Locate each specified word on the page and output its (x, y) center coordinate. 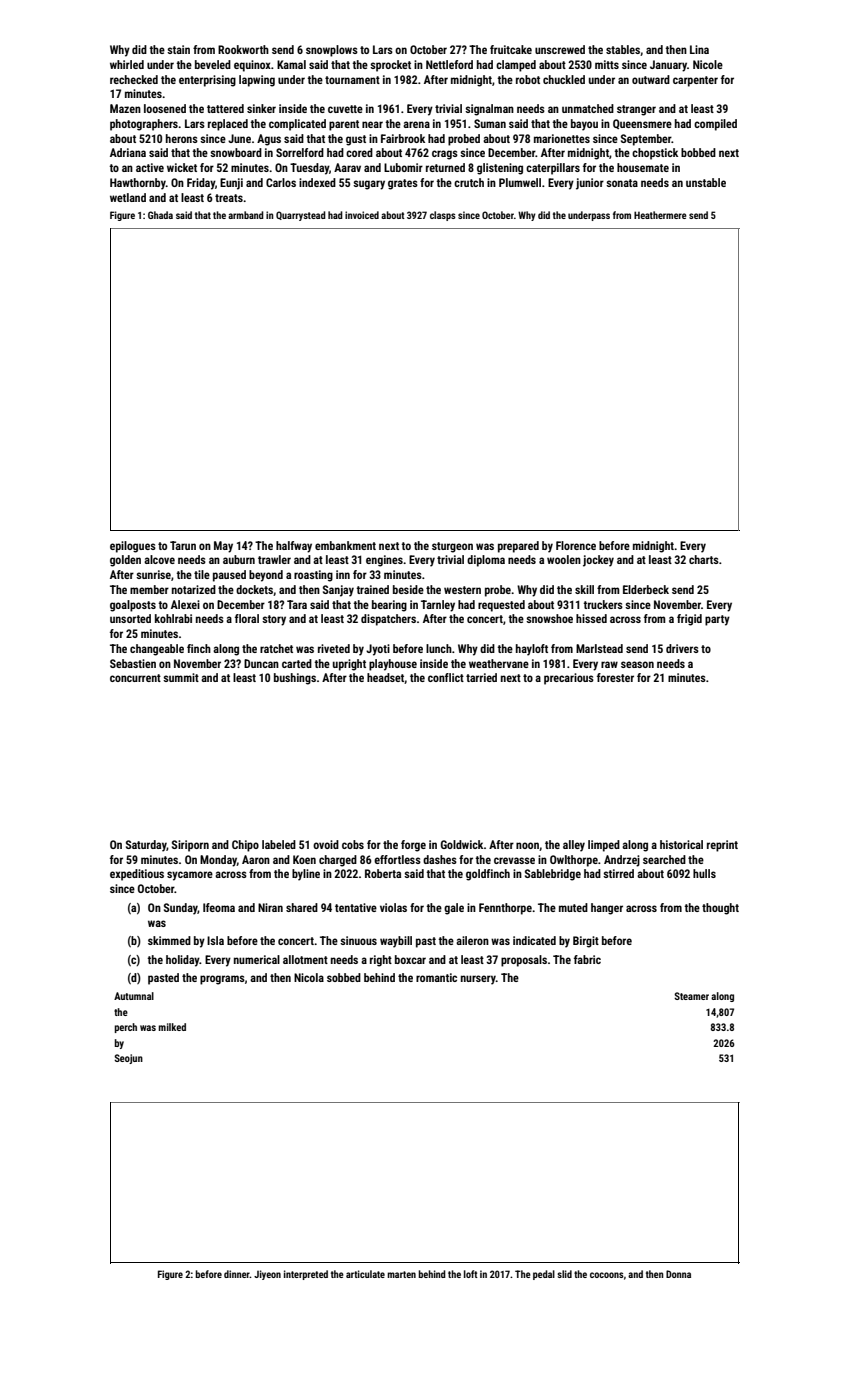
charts (704, 559)
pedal (544, 1275)
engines (384, 561)
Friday (201, 184)
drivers (682, 648)
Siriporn (190, 846)
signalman (489, 110)
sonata (622, 183)
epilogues (133, 547)
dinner (237, 1274)
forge (413, 846)
